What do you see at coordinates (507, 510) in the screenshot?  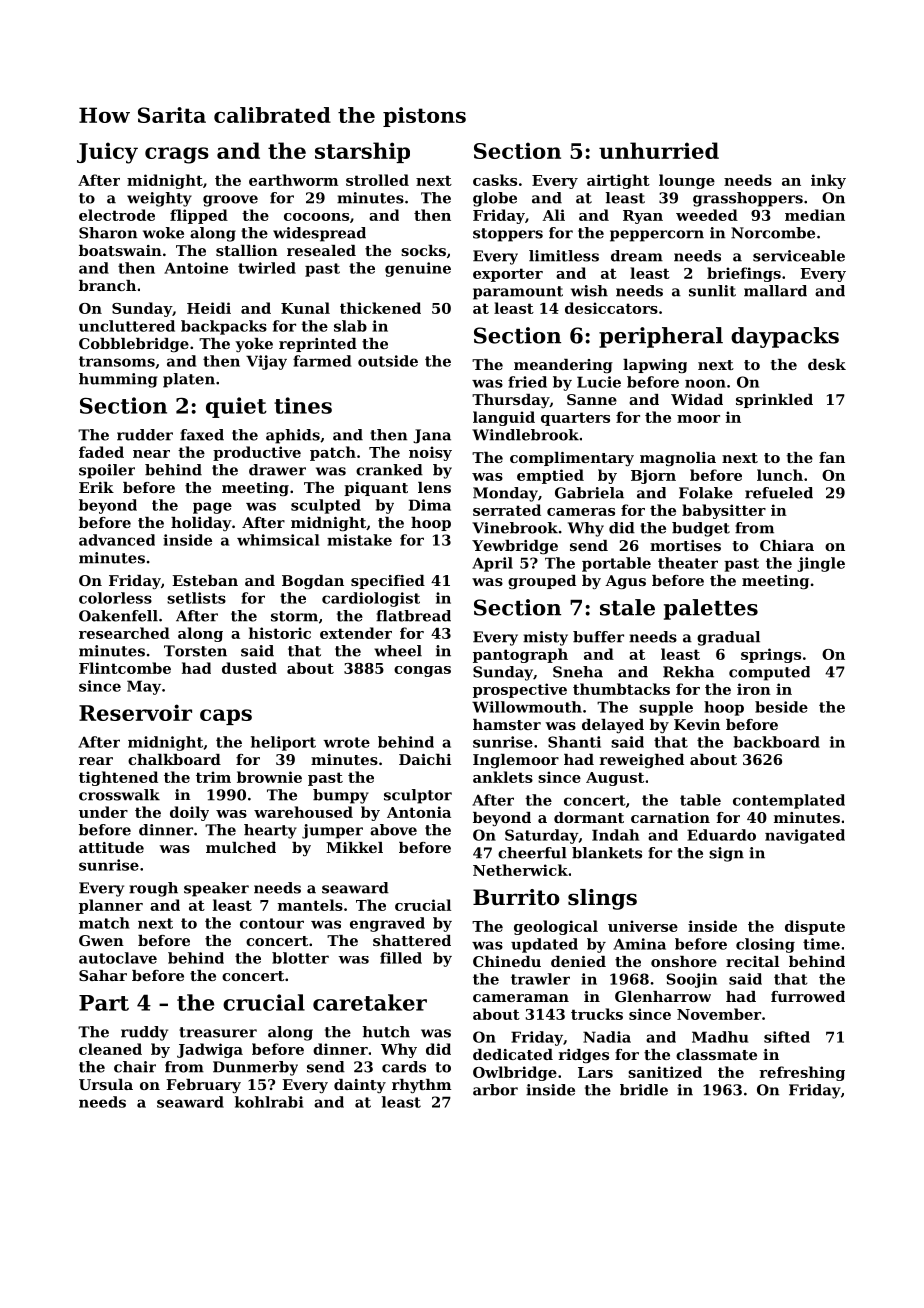 I see `serrated` at bounding box center [507, 510].
